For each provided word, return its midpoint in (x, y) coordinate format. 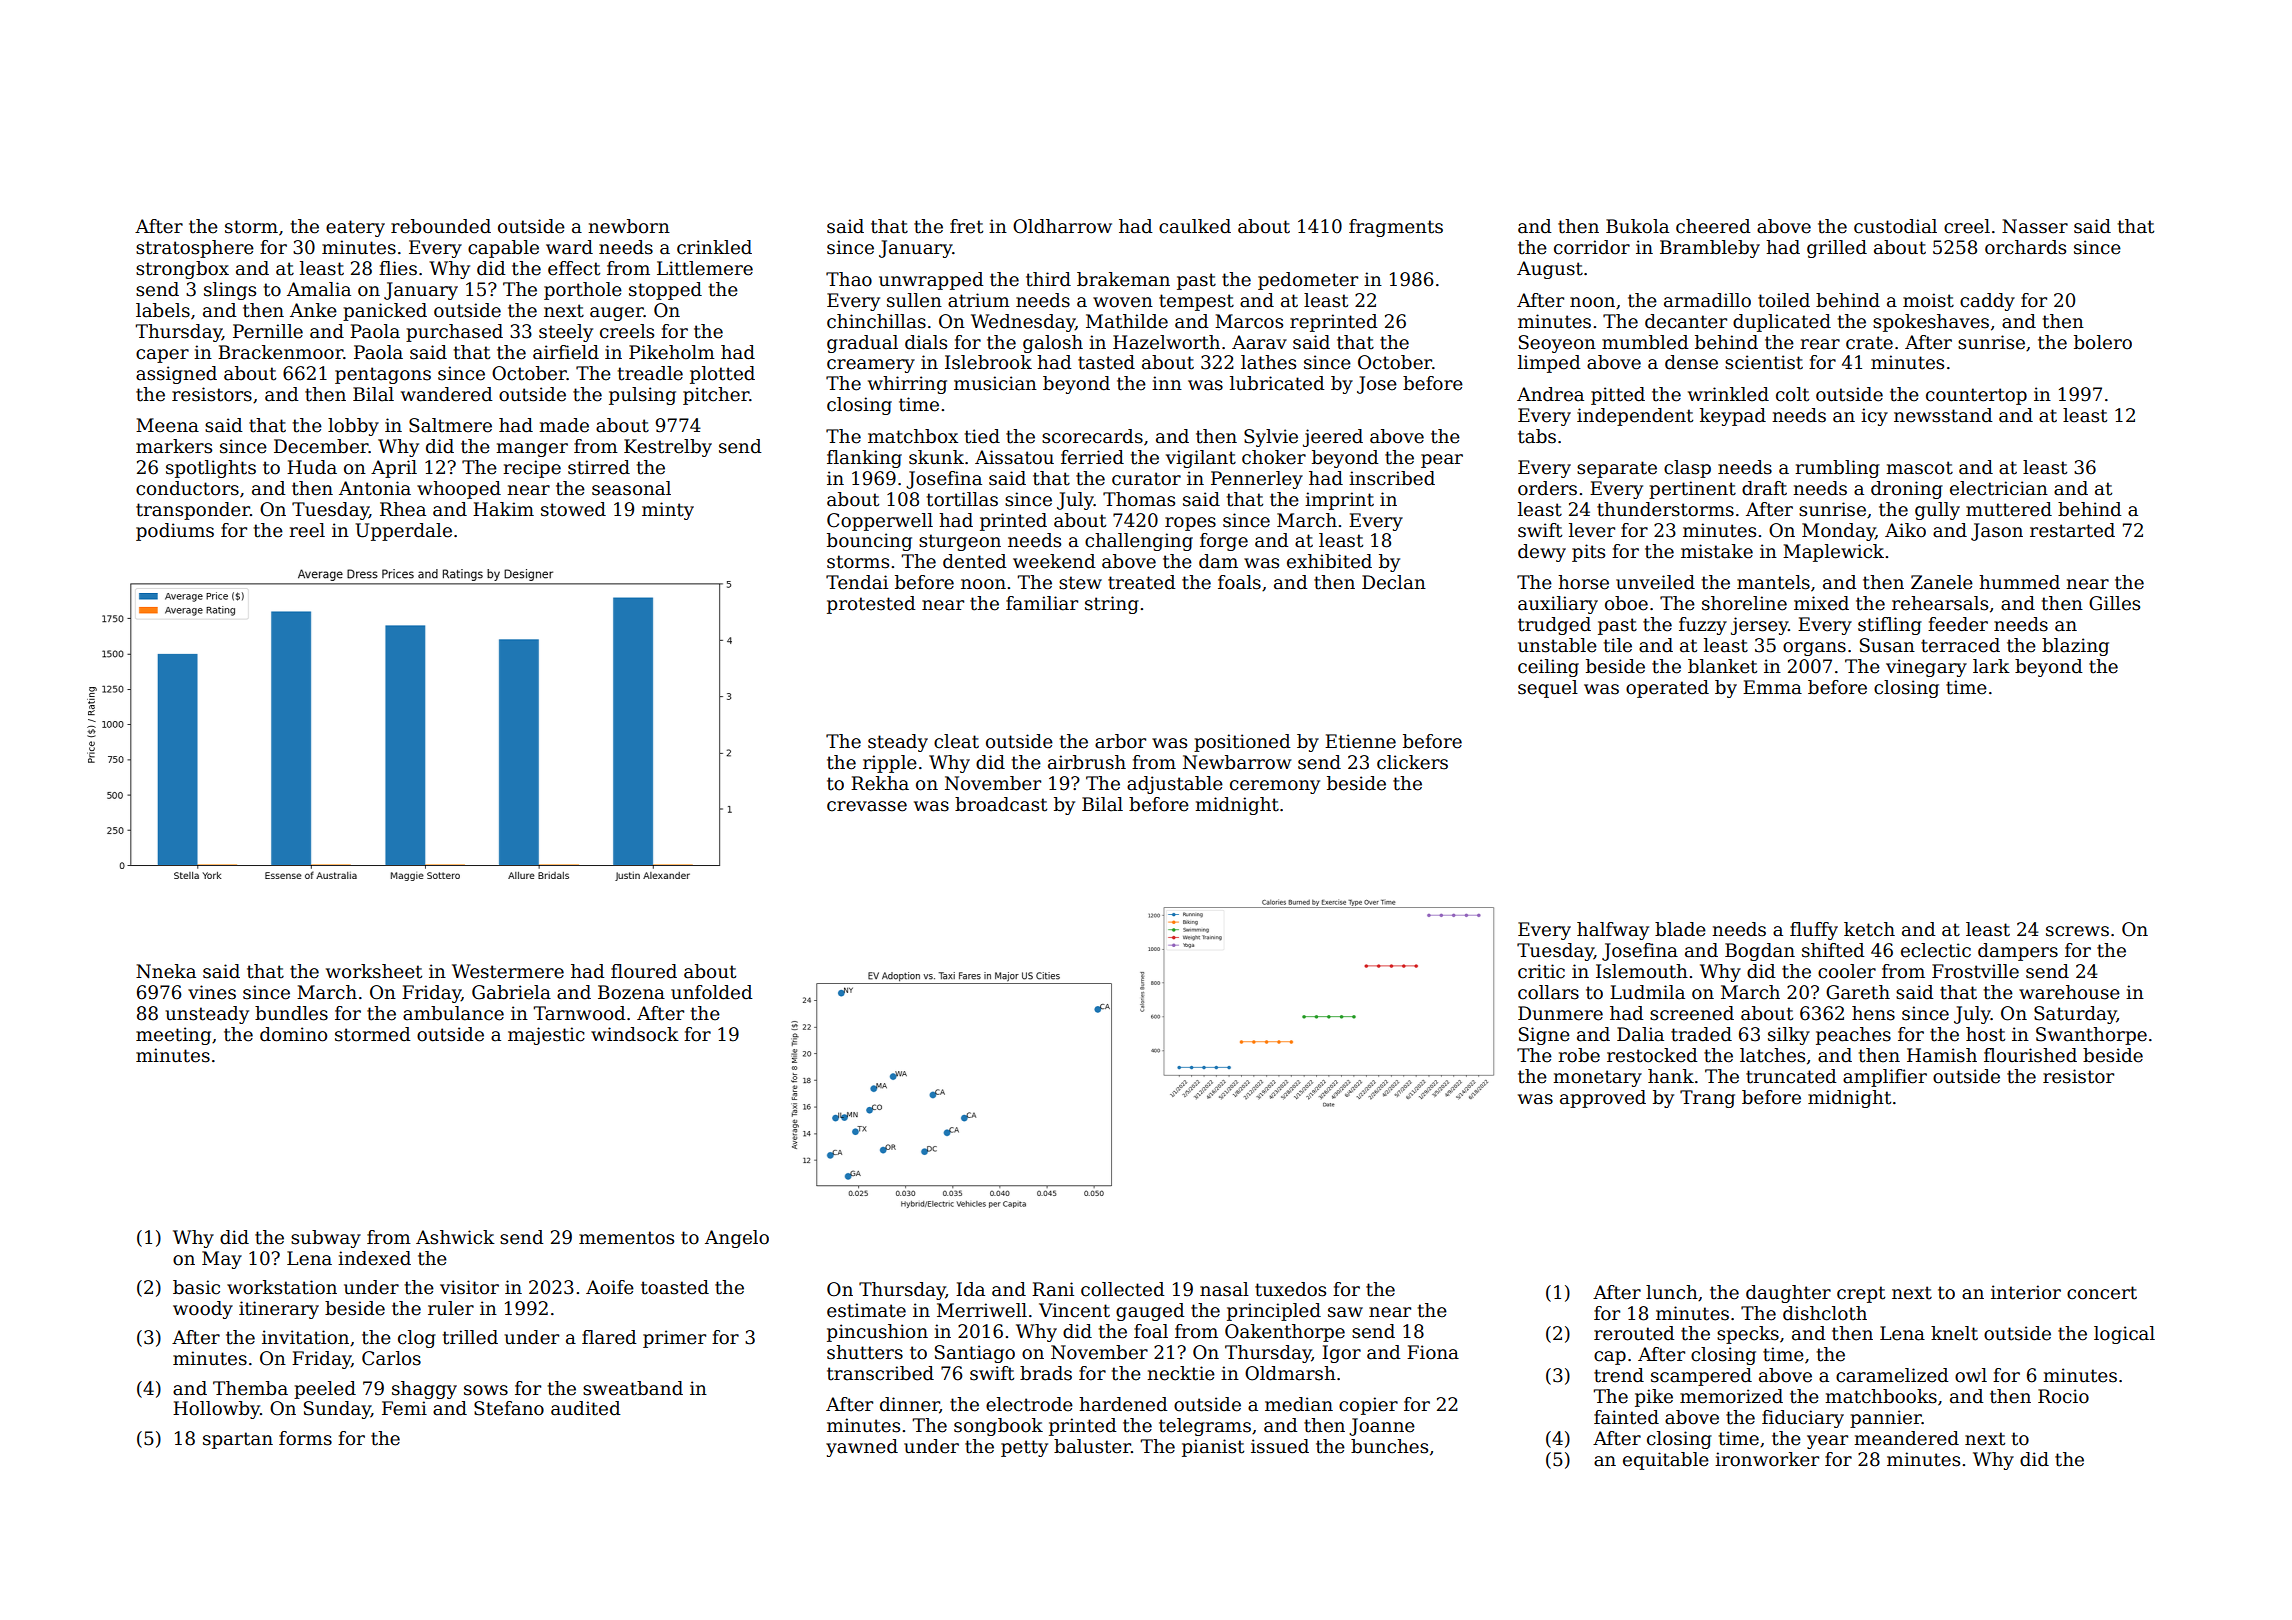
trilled (470, 1337)
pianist (1213, 1448)
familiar (1042, 603)
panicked (385, 312)
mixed (1821, 603)
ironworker (1767, 1459)
